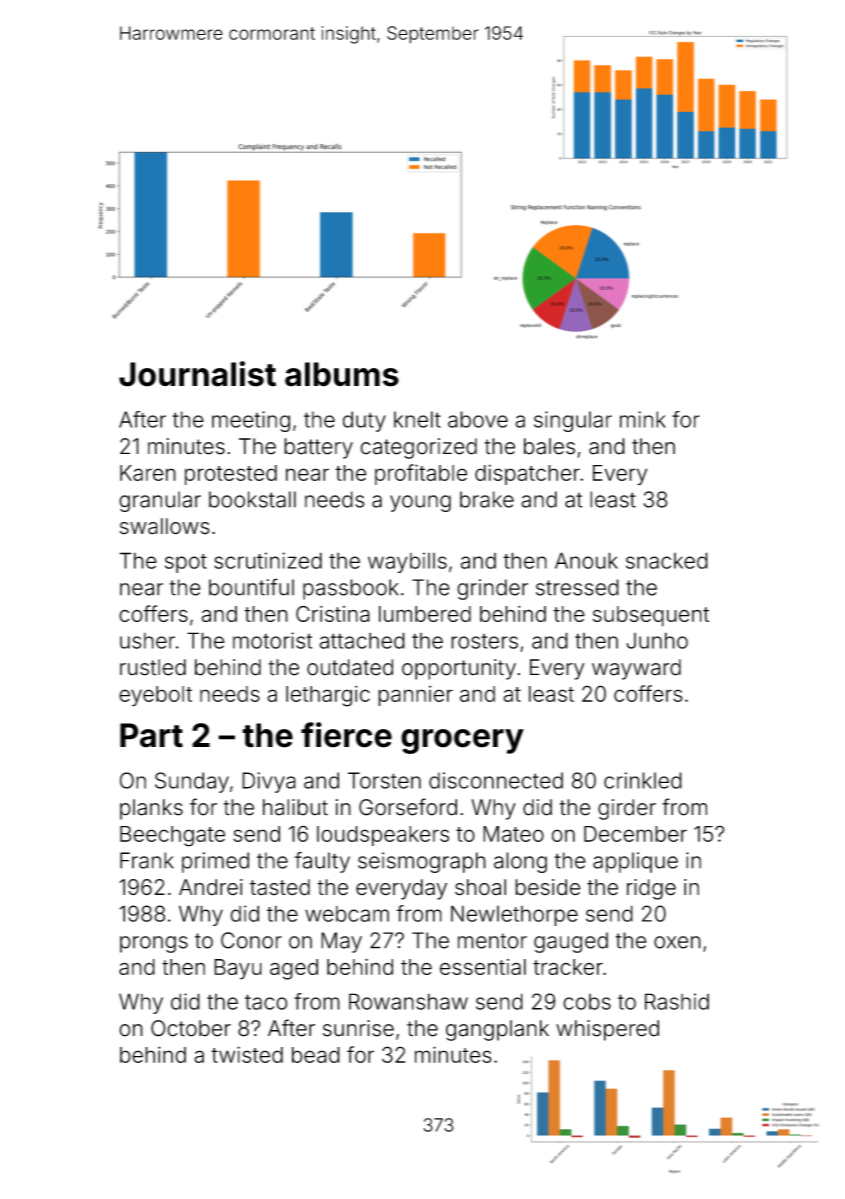 The height and width of the screenshot is (1199, 845). What do you see at coordinates (148, 473) in the screenshot?
I see `Karen` at bounding box center [148, 473].
